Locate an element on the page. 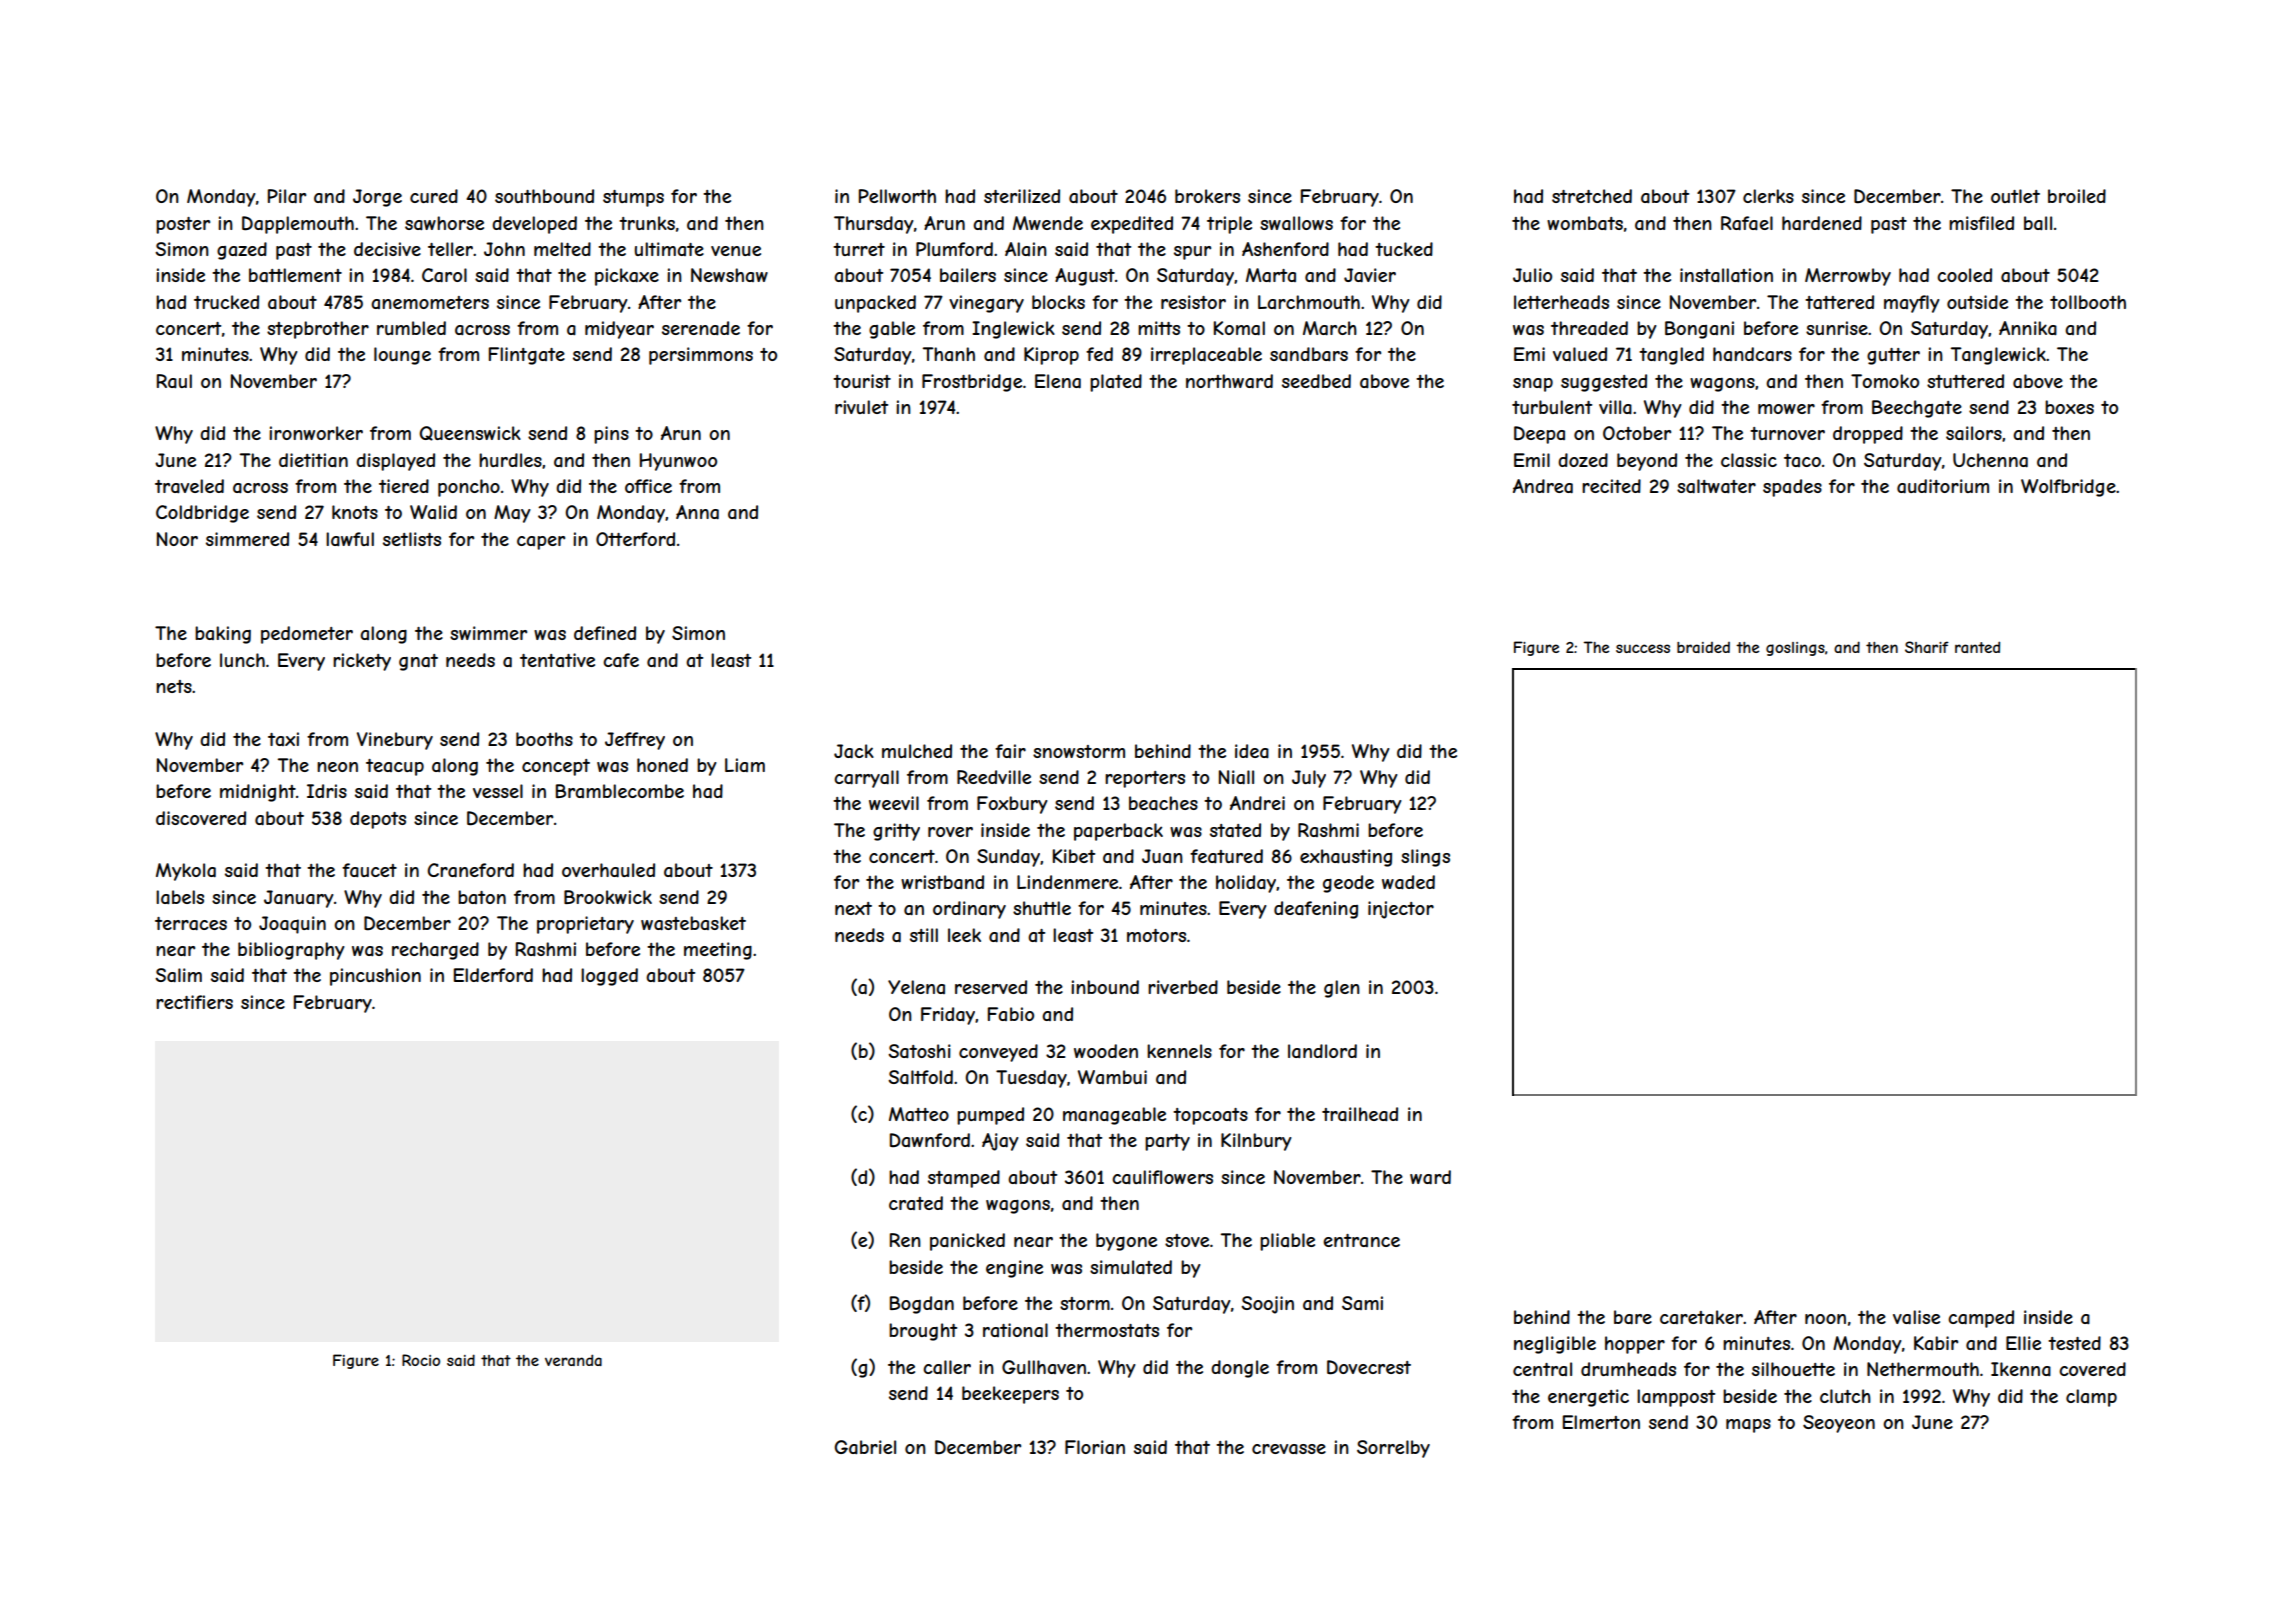 This page has height=1620, width=2292. stated is located at coordinates (1235, 830).
